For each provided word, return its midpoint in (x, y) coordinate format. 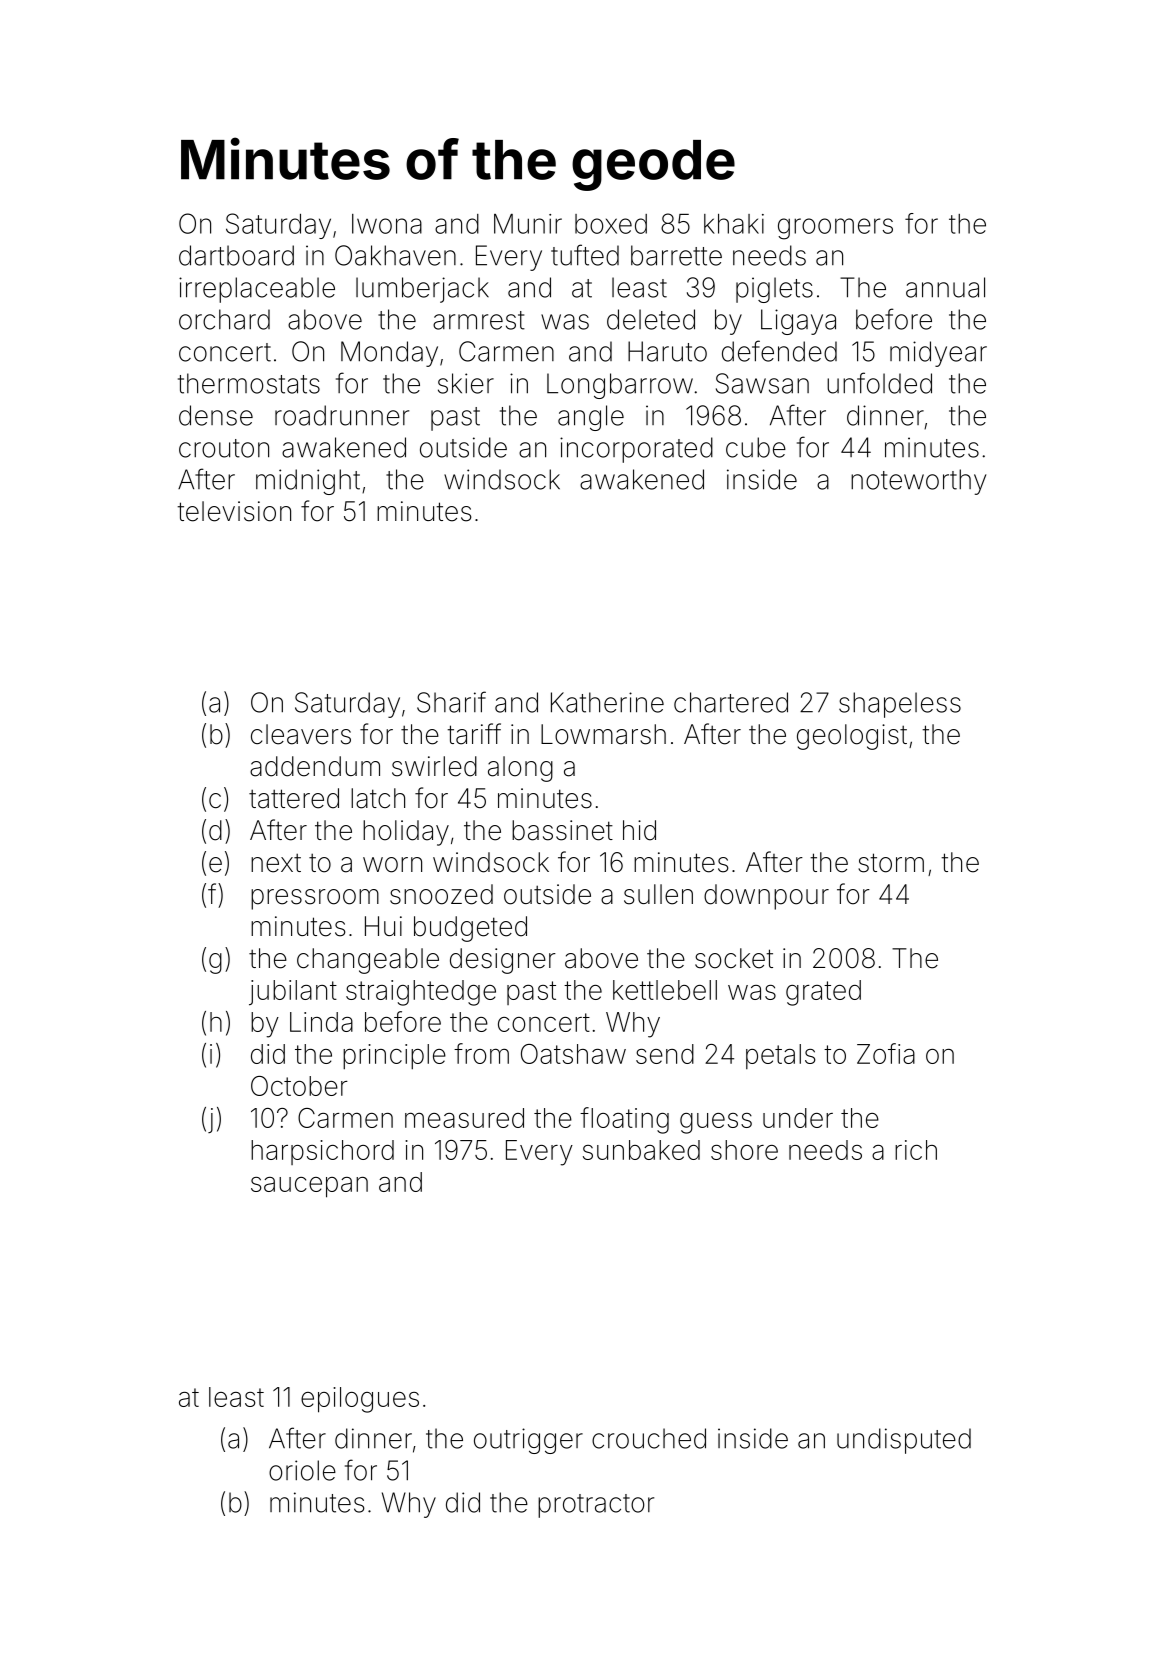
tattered (294, 798)
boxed (611, 224)
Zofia (886, 1053)
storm (891, 863)
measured (464, 1118)
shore (744, 1150)
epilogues (360, 1400)
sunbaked (641, 1150)
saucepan (309, 1187)
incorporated (636, 450)
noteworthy (918, 482)
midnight (308, 482)
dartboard (236, 255)
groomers (835, 229)
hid (639, 830)
